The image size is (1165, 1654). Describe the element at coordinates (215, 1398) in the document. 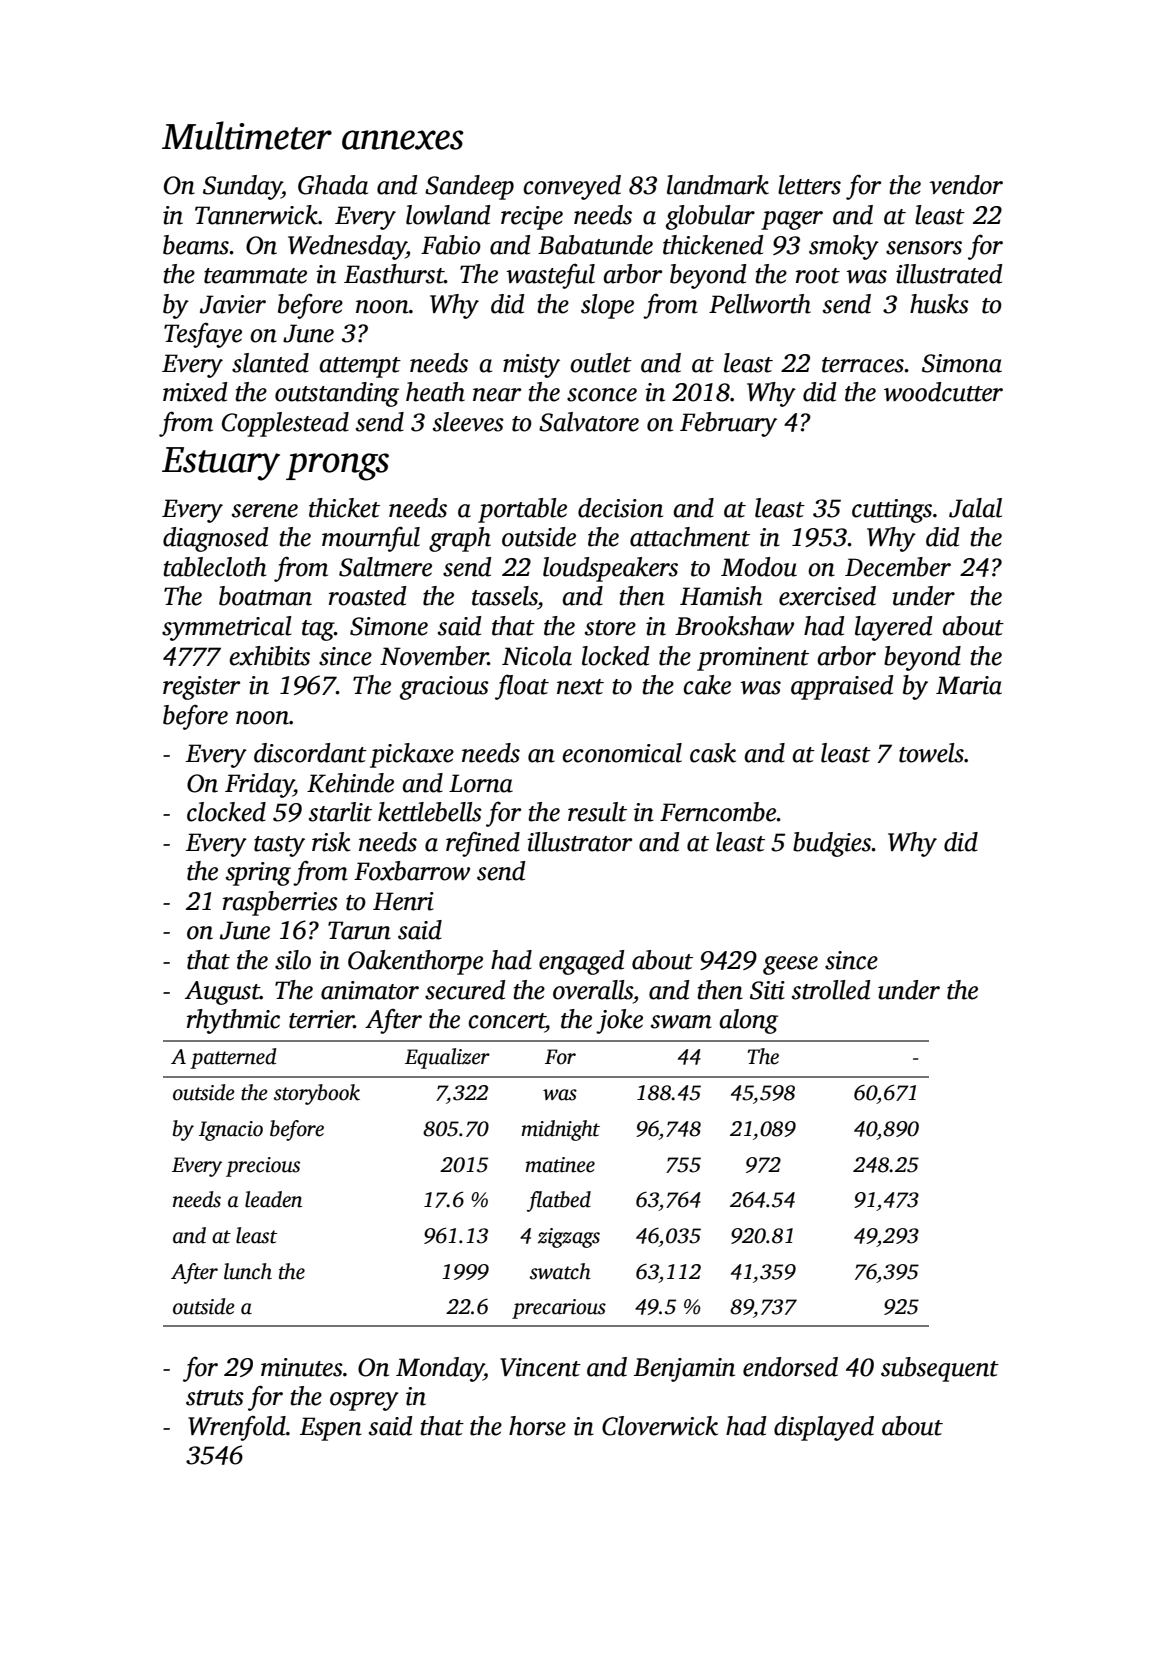

I see `struts` at that location.
